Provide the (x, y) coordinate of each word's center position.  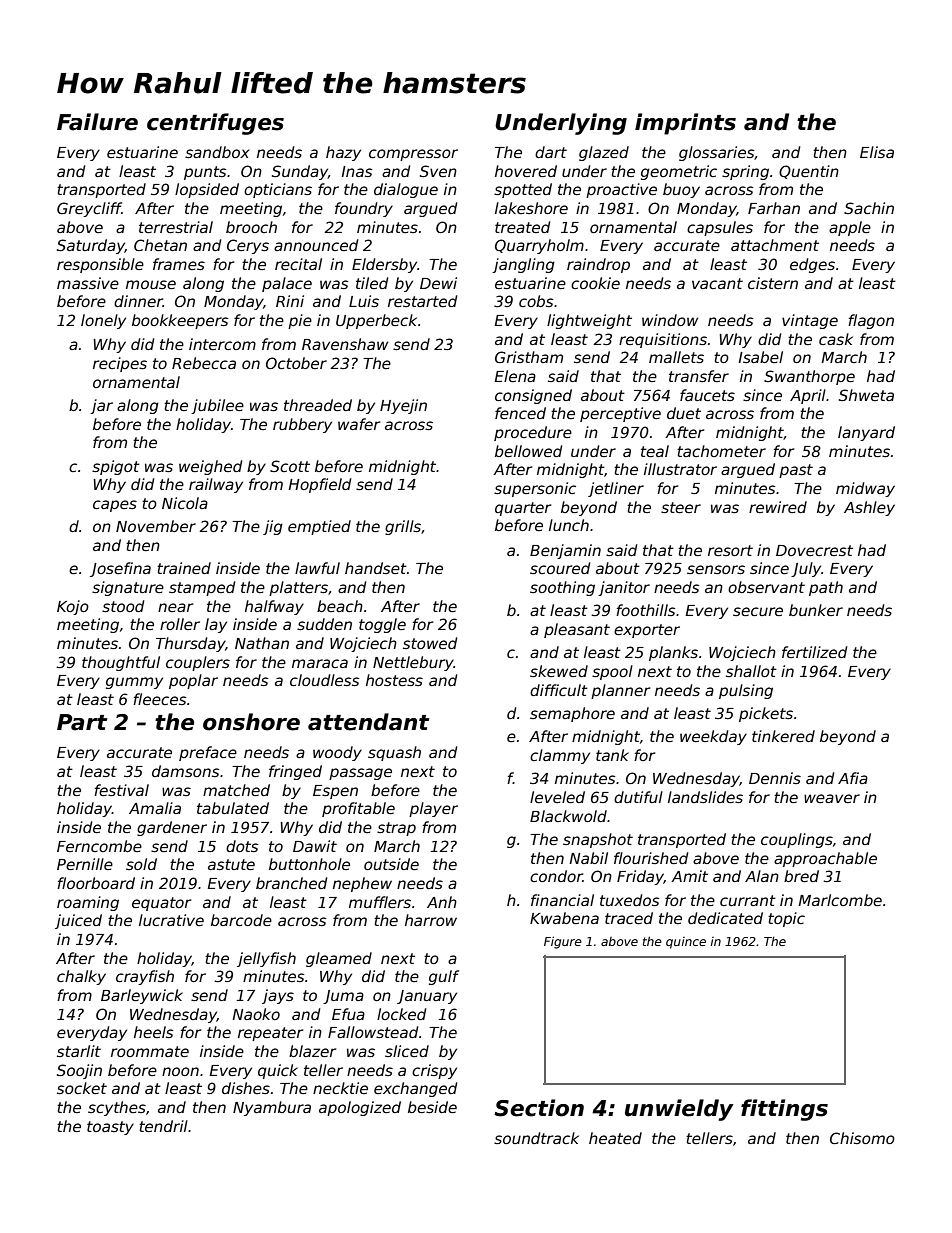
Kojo (73, 607)
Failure (97, 122)
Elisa (877, 152)
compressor (413, 155)
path (826, 588)
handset (376, 568)
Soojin (79, 1071)
